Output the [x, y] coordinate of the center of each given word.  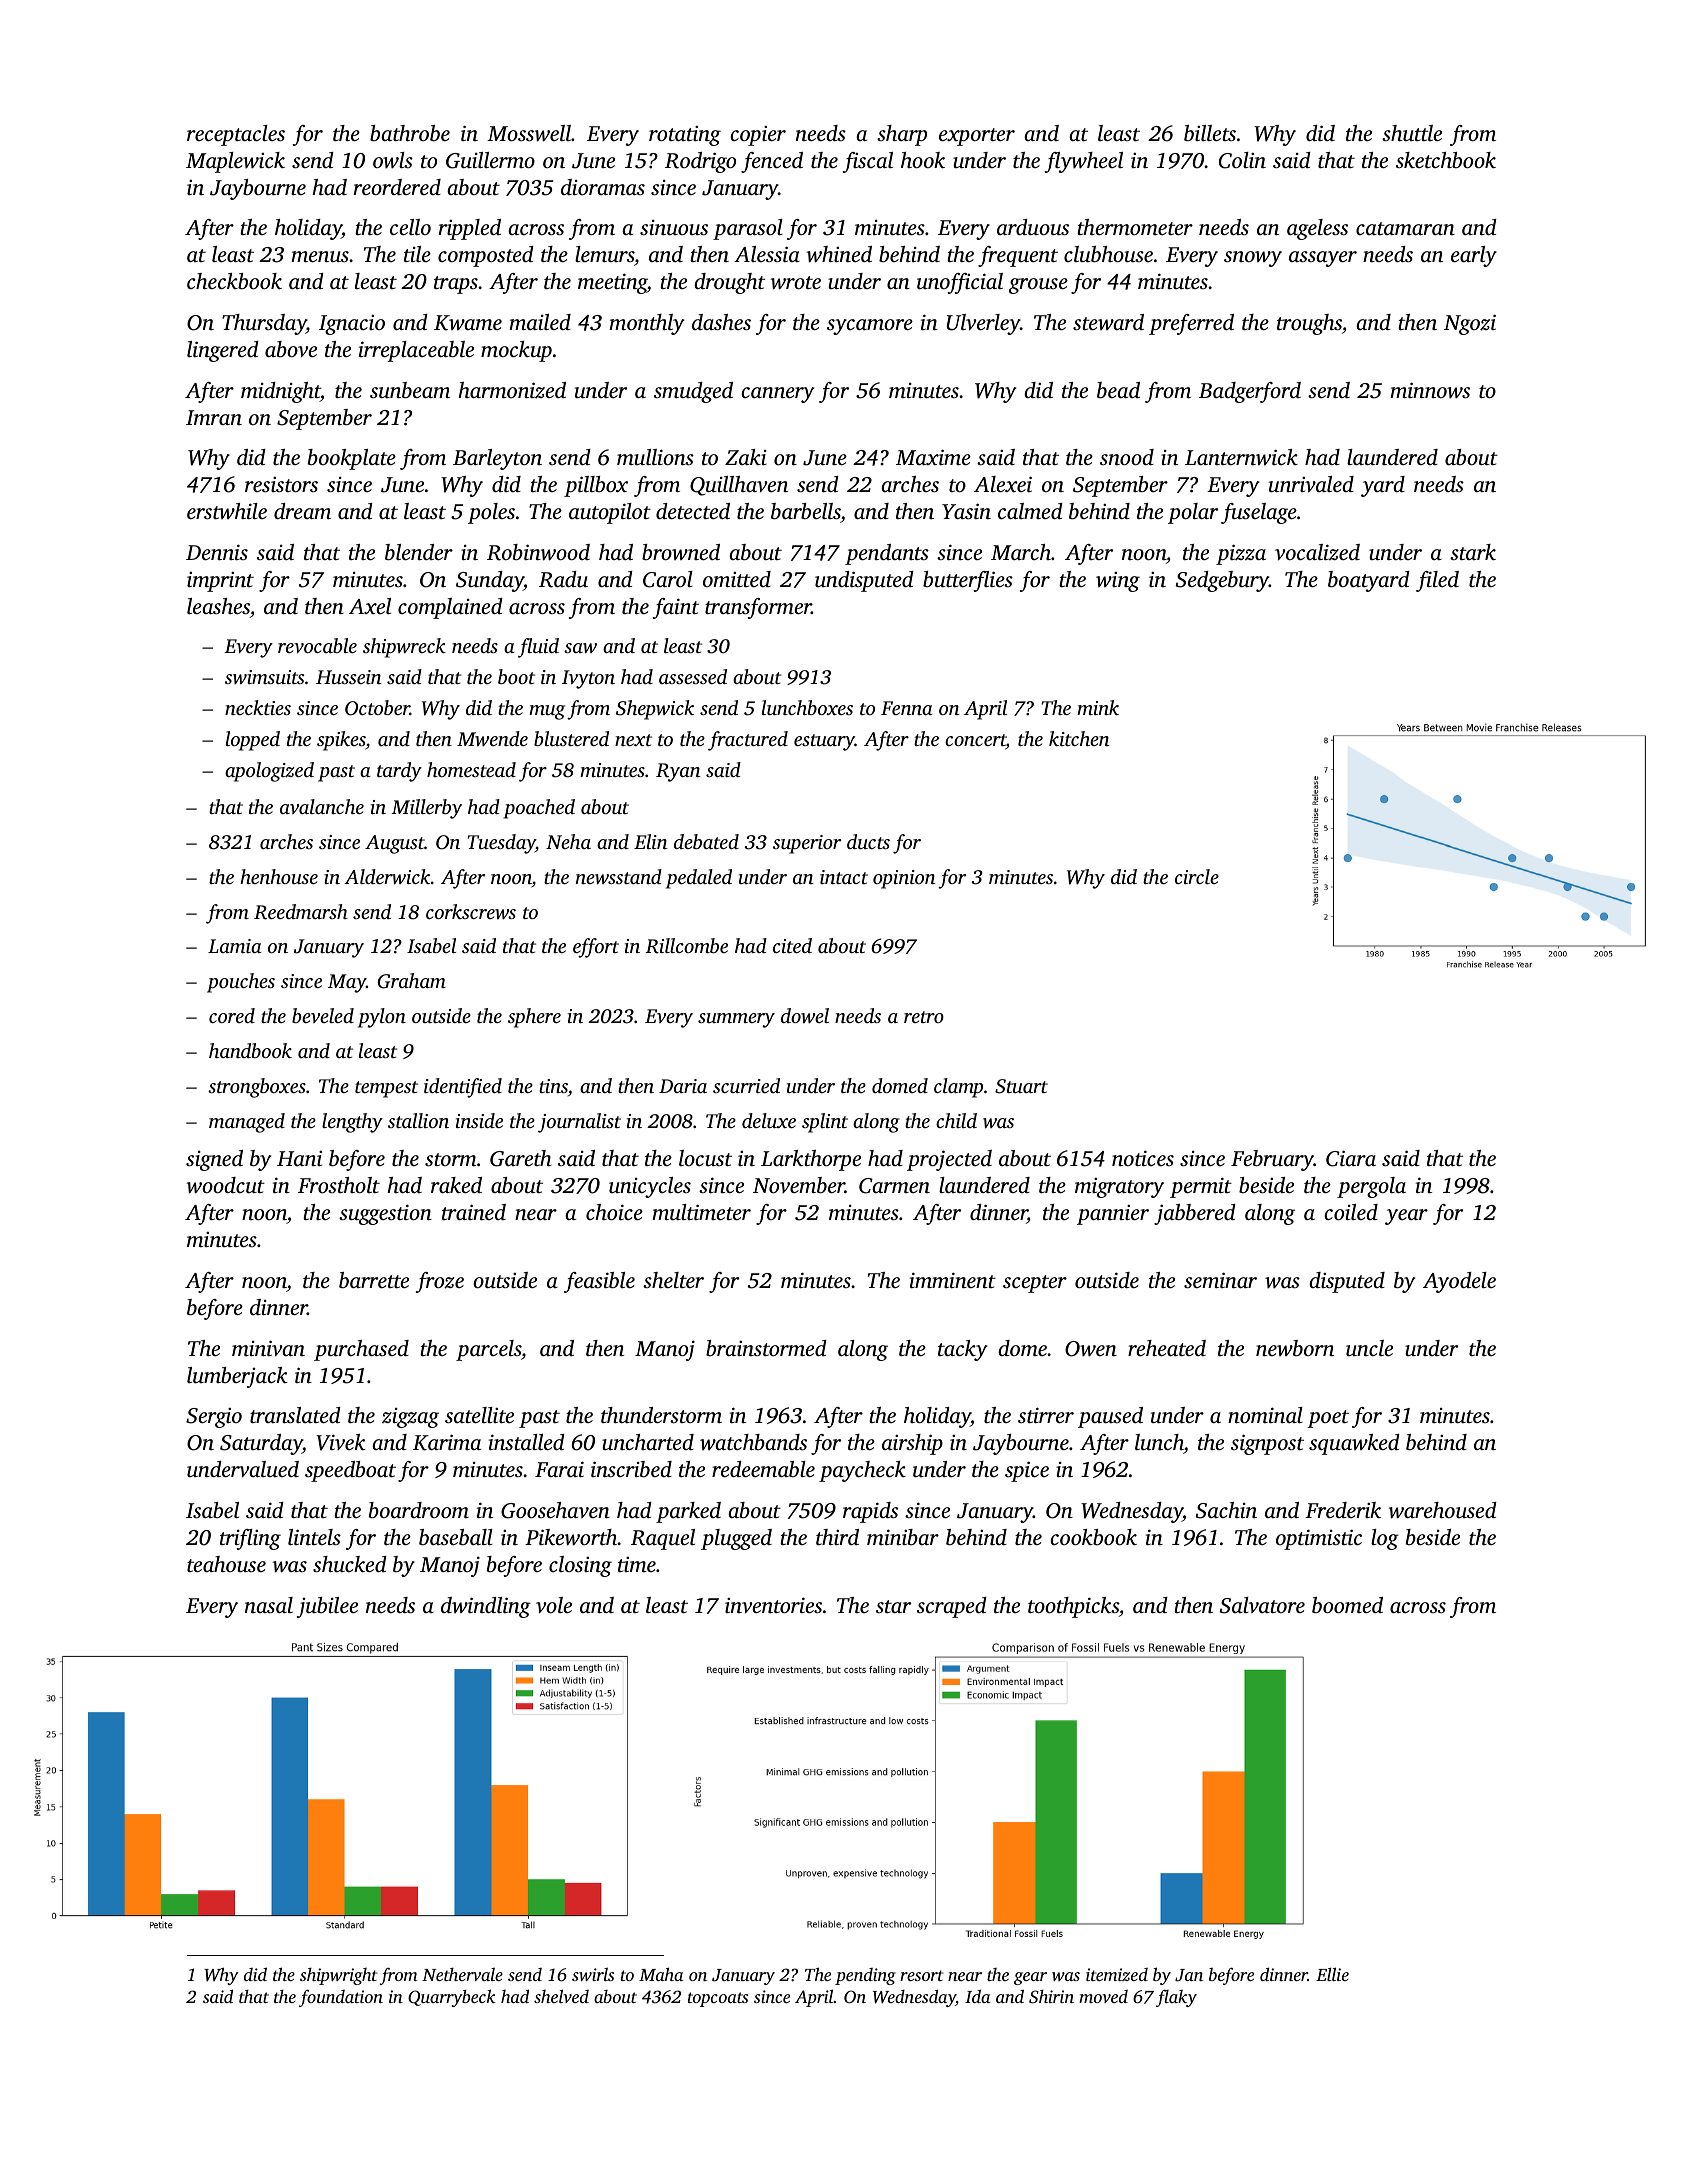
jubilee [327, 1607]
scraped [952, 1607]
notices [1143, 1158]
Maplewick [235, 162]
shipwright [338, 1976]
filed [1437, 581]
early [1474, 256]
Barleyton [497, 459]
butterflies [968, 581]
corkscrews [471, 911]
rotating [685, 136]
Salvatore [1262, 1605]
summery [736, 1020]
